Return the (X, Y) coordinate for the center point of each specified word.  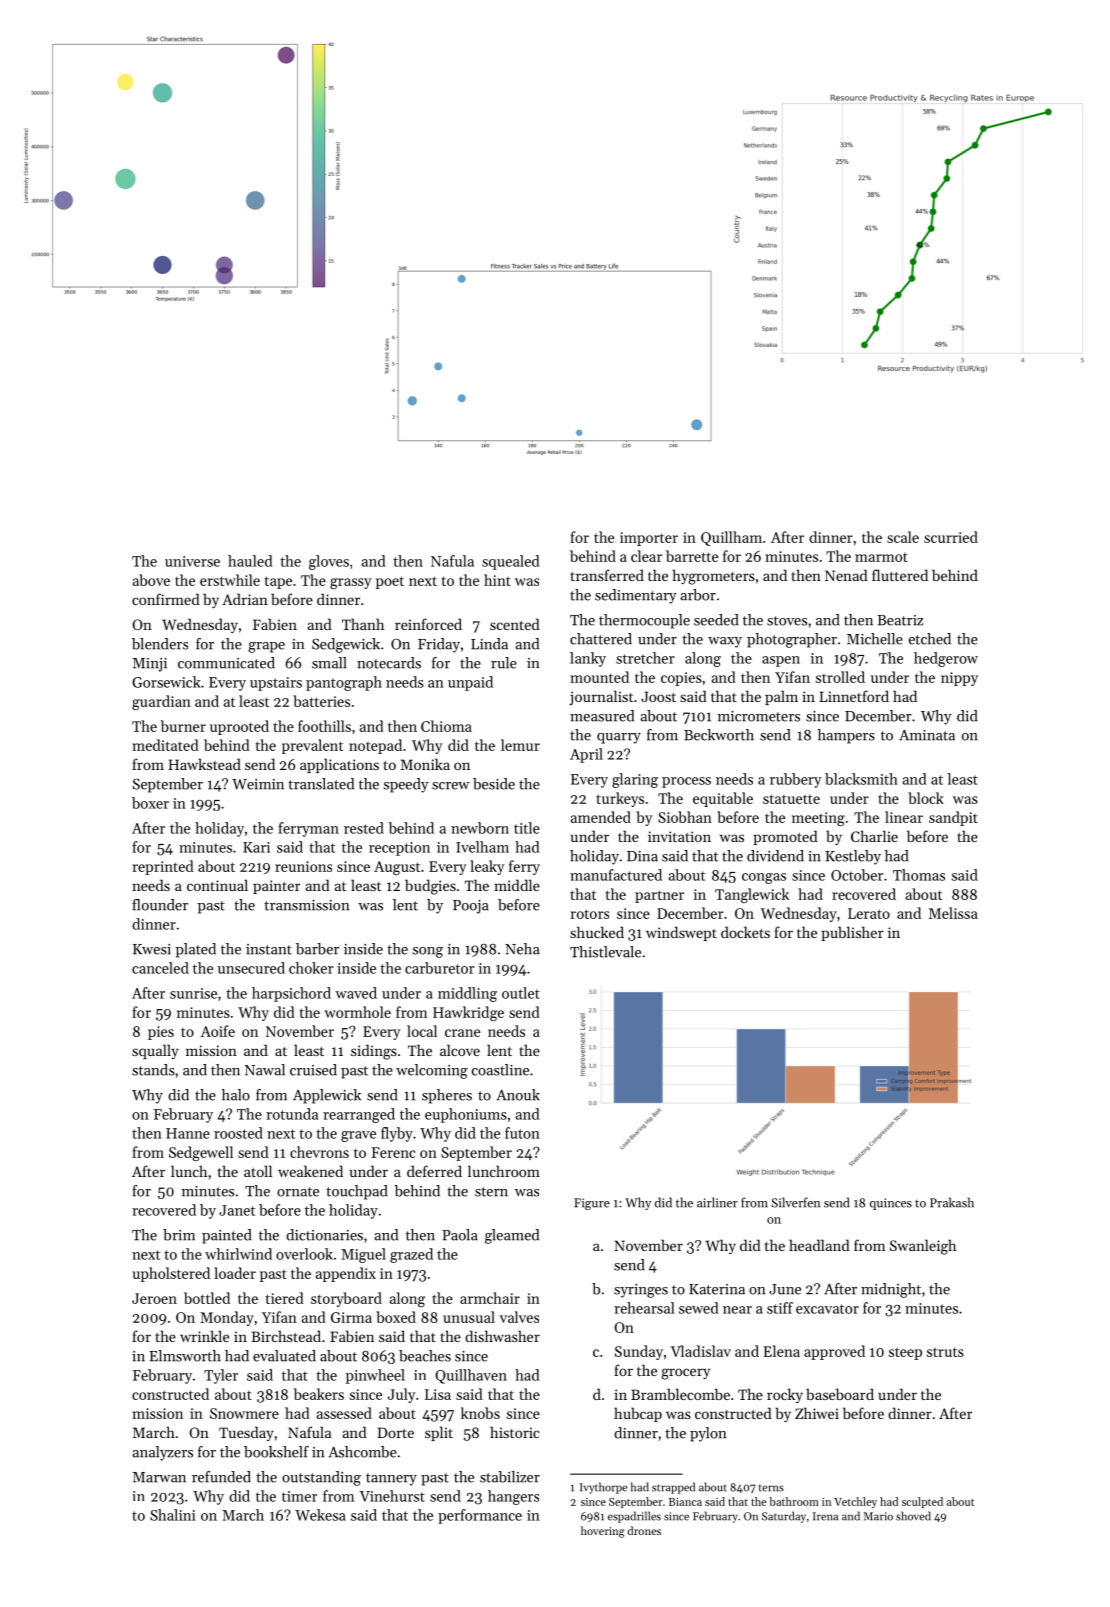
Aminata (927, 735)
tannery (391, 1479)
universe (192, 561)
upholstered (171, 1274)
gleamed (512, 1236)
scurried (951, 537)
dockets (745, 932)
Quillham (731, 538)
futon (522, 1133)
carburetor (439, 968)
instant (269, 949)
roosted (238, 1133)
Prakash (952, 1202)
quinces (891, 1204)
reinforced (428, 624)
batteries (321, 701)
